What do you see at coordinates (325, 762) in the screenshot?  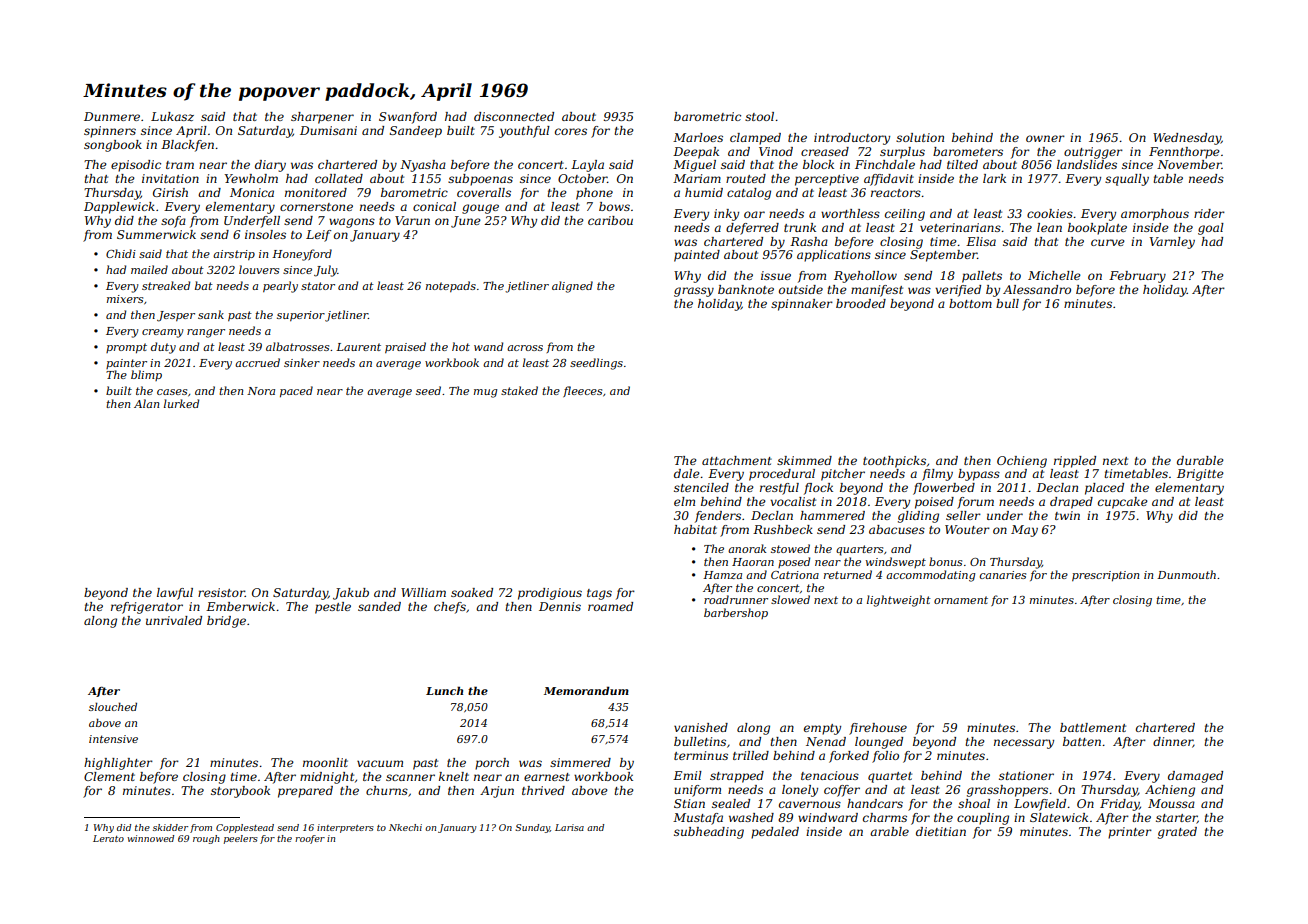 I see `moonlit` at bounding box center [325, 762].
